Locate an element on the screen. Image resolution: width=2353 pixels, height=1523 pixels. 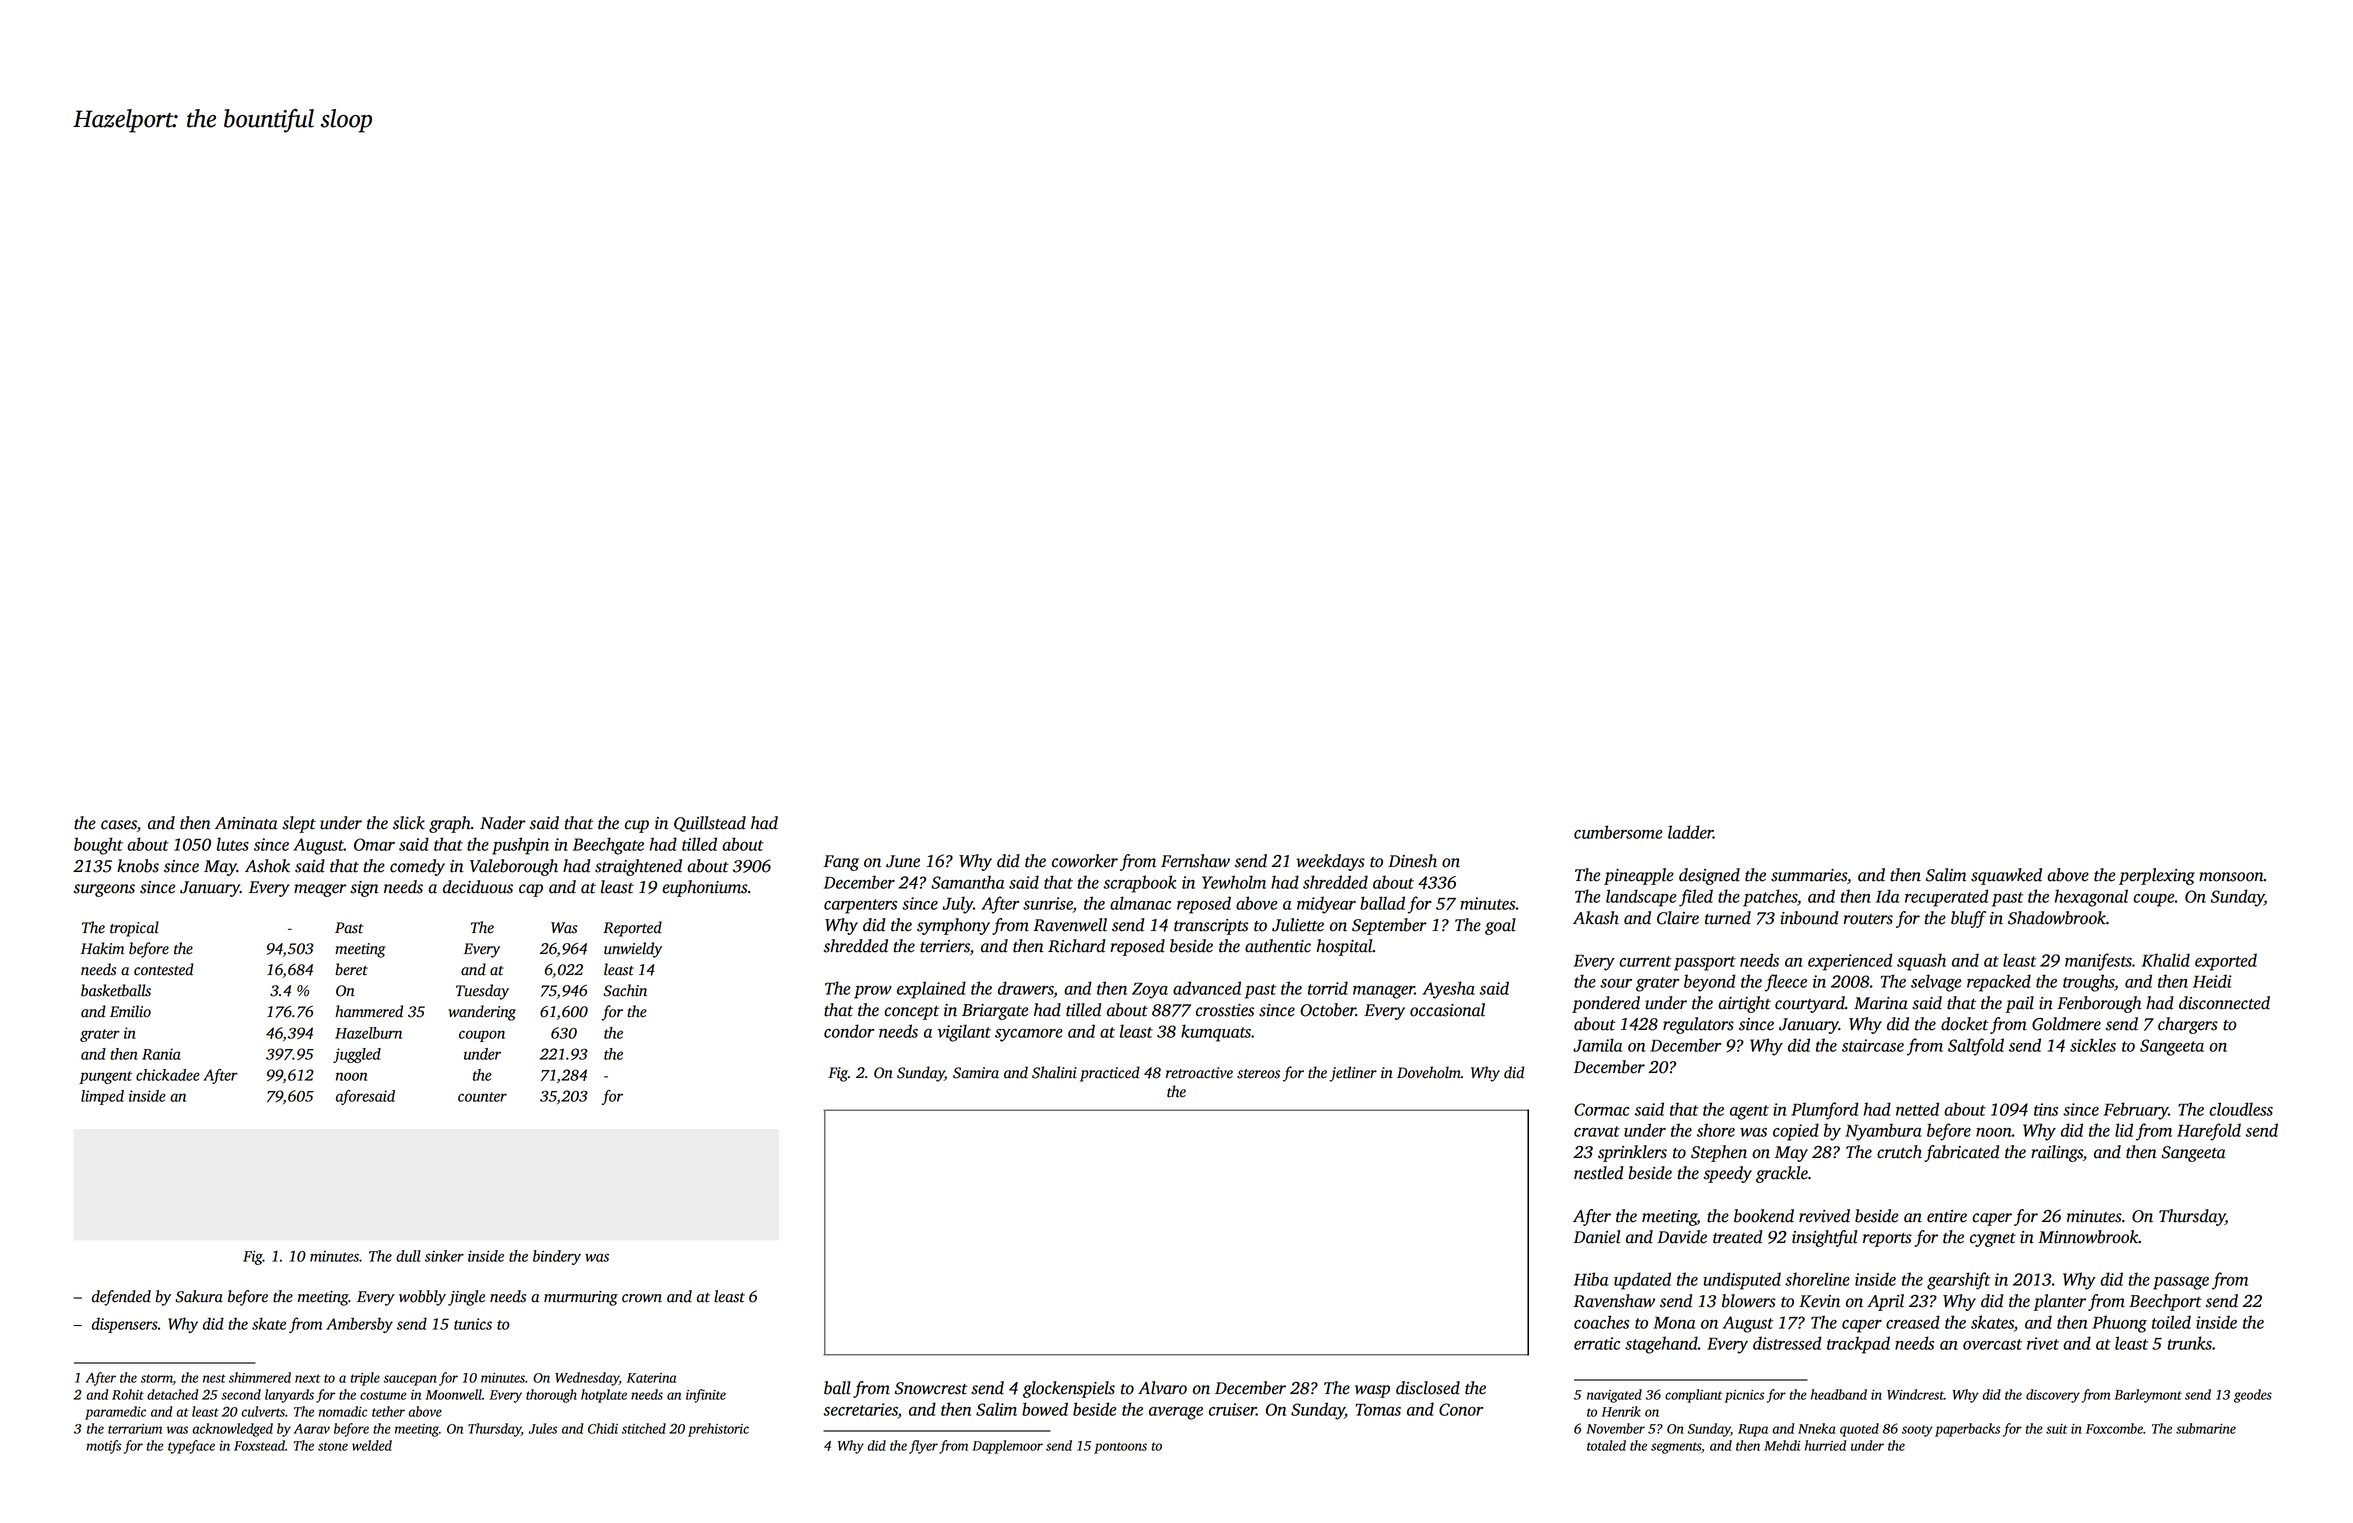
cumbersome is located at coordinates (1618, 832).
